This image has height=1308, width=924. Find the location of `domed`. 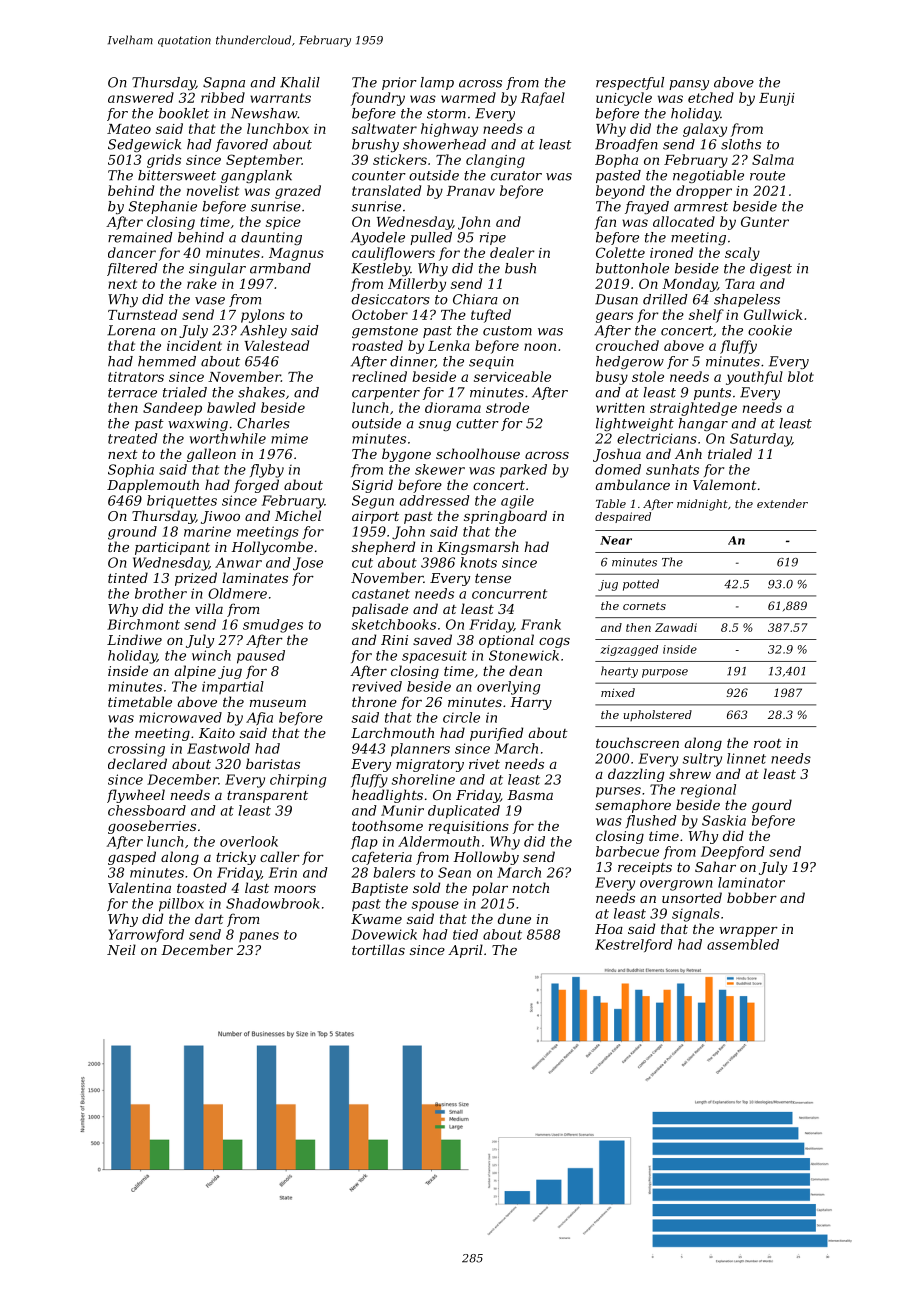

domed is located at coordinates (618, 469).
